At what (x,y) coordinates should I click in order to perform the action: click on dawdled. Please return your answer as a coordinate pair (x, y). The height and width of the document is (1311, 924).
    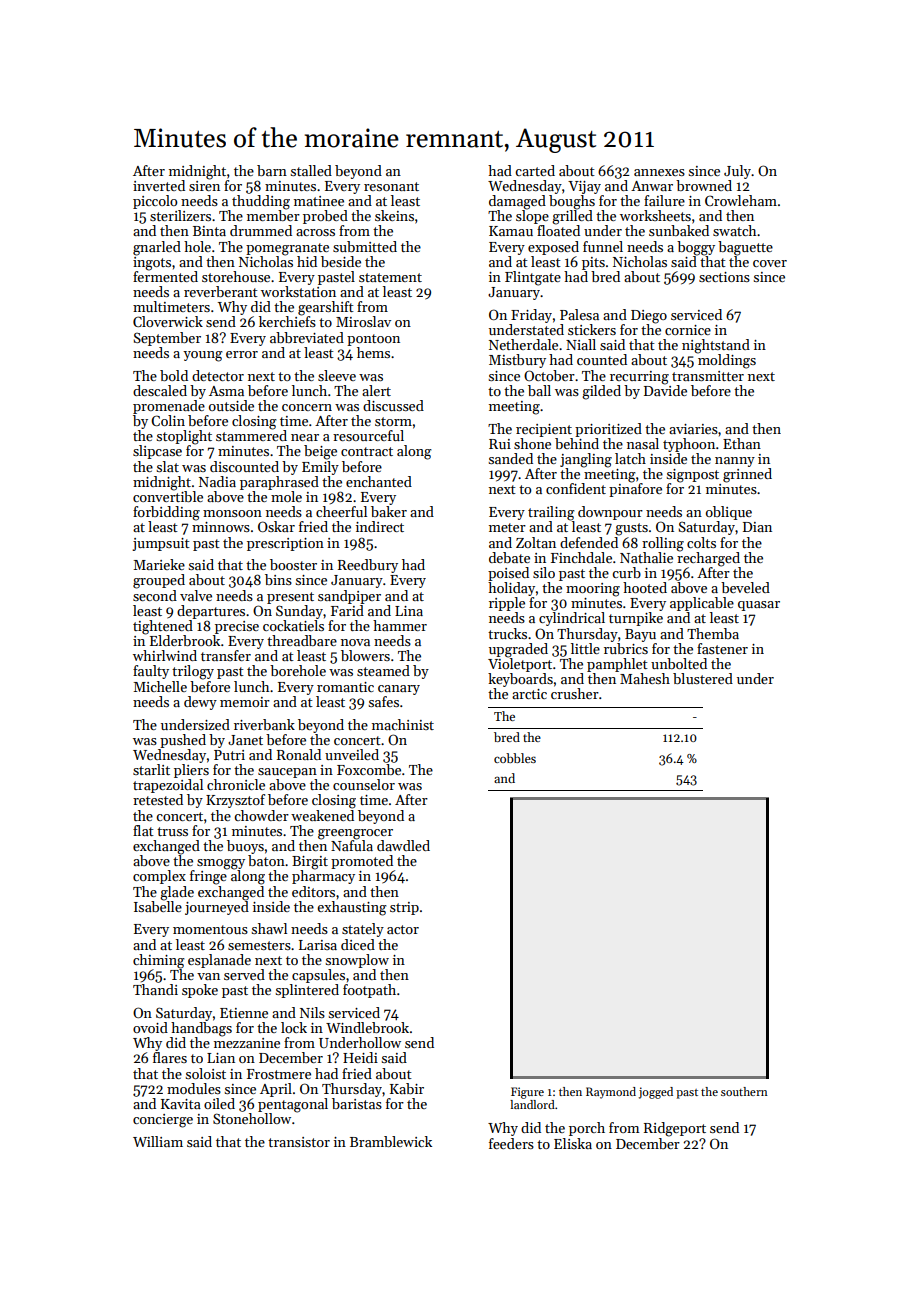
    Looking at the image, I should click on (403, 845).
